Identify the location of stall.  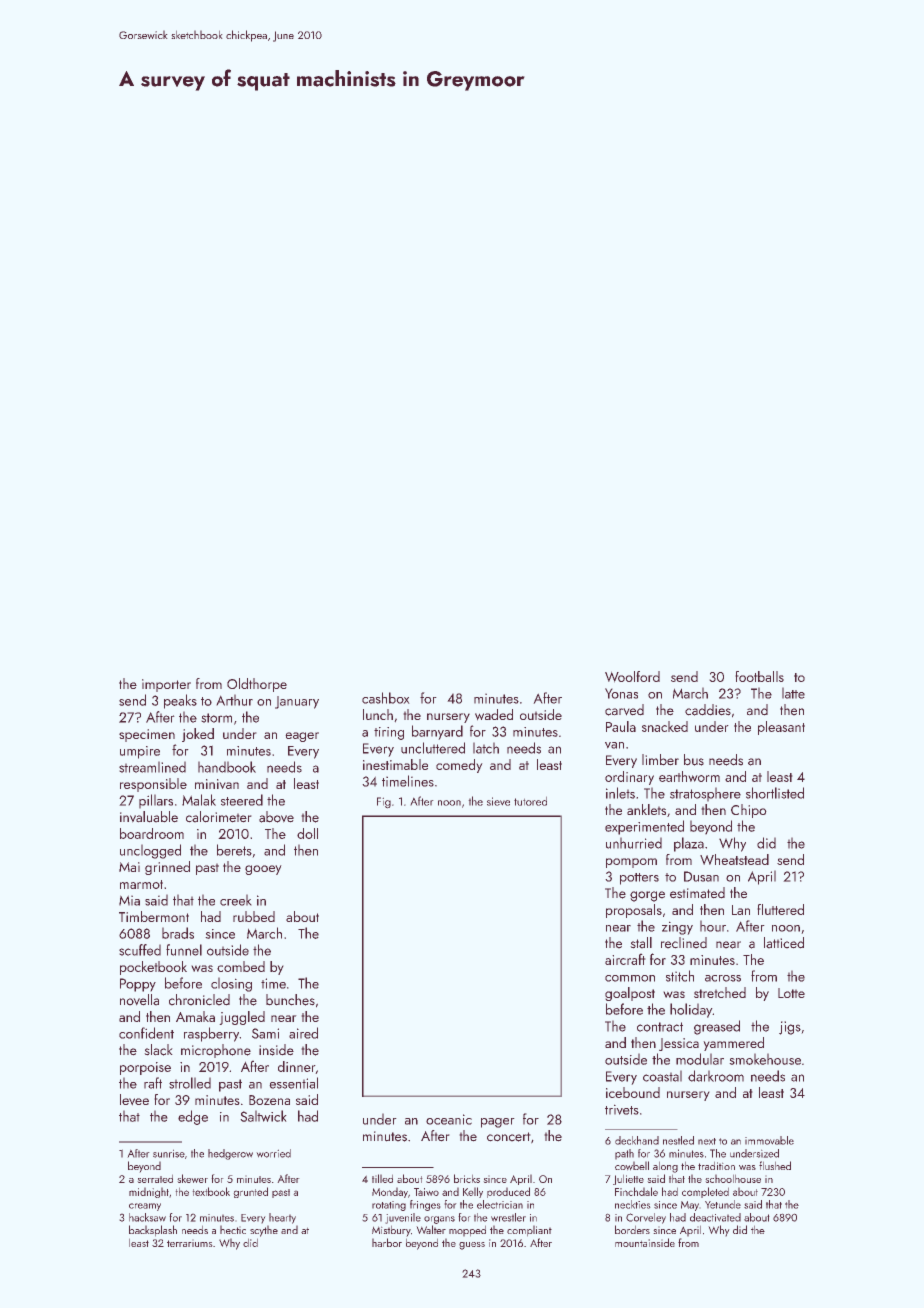
(641, 943).
